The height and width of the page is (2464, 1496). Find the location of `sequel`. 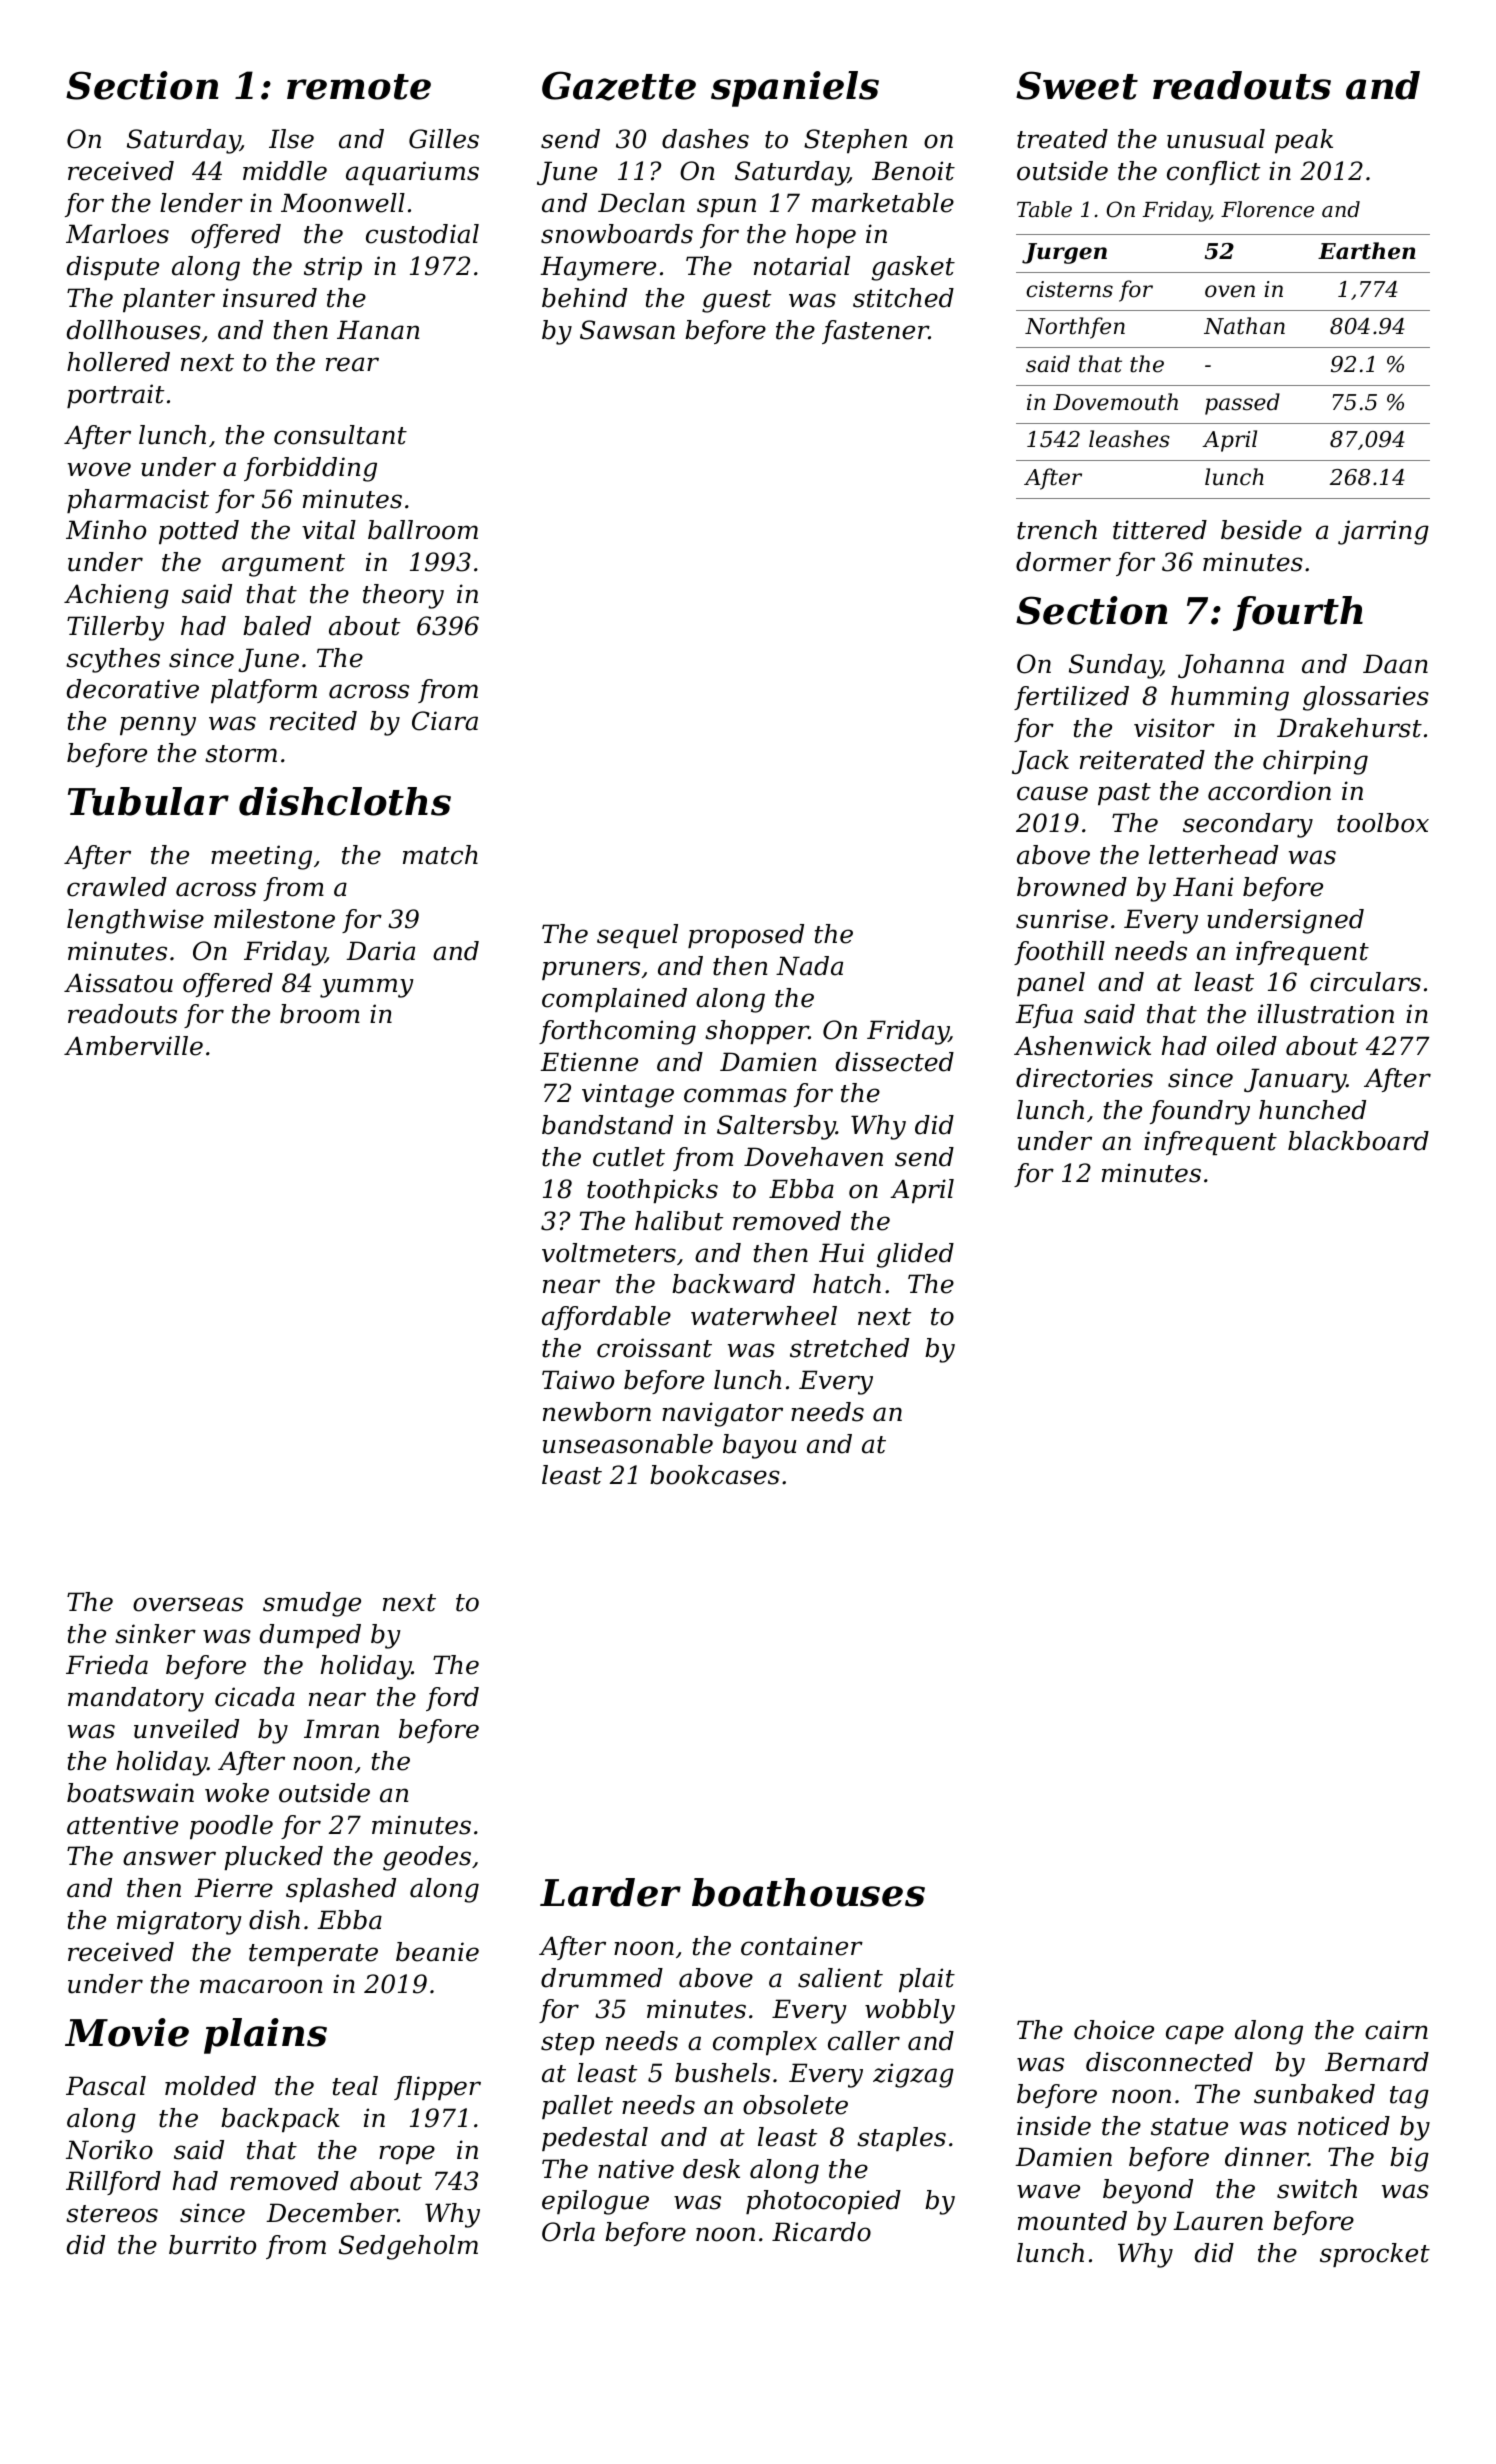

sequel is located at coordinates (637, 936).
